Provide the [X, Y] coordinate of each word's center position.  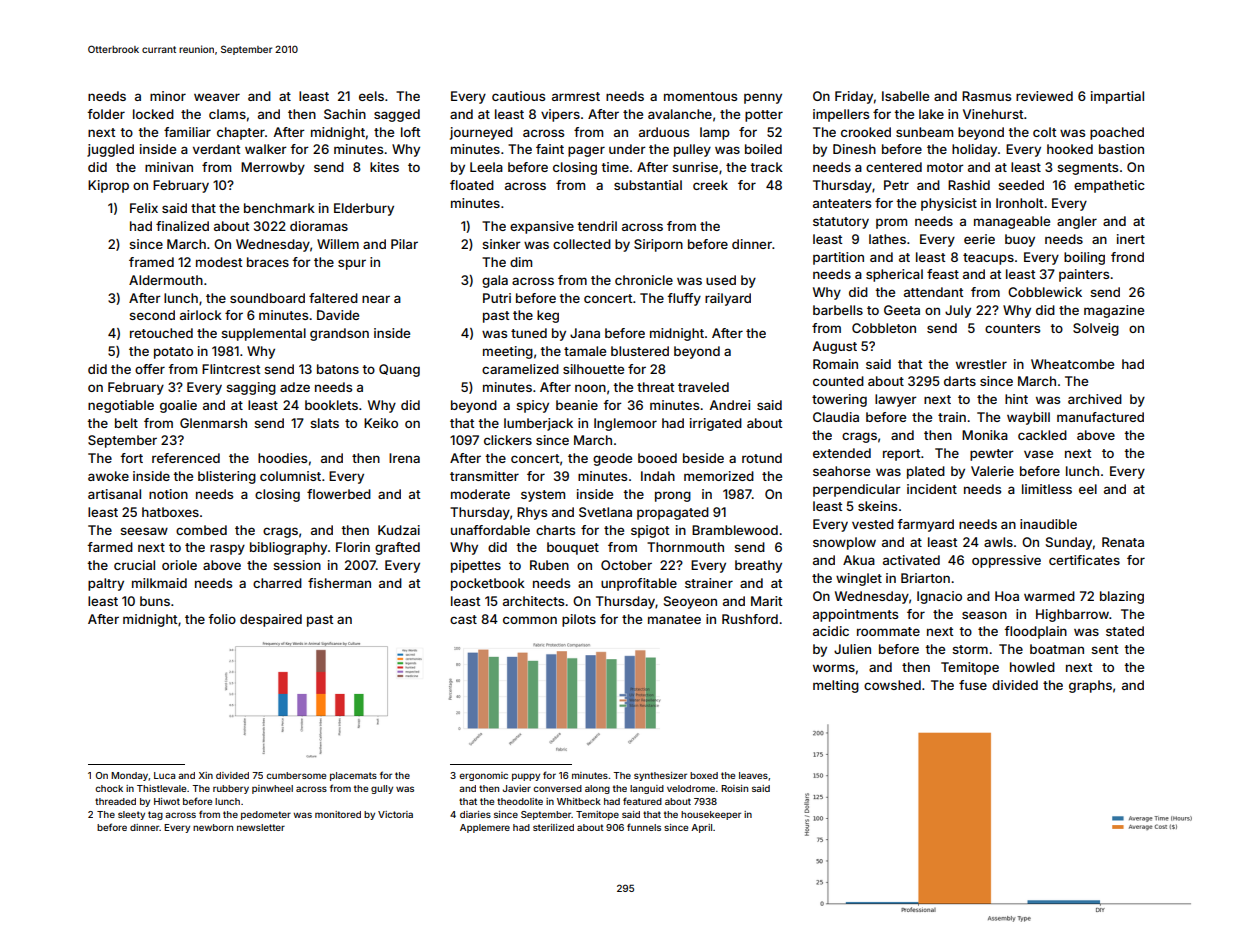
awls [998, 542]
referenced [186, 458]
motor [945, 167]
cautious [518, 96]
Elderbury [364, 209]
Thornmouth [685, 547]
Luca [164, 775]
